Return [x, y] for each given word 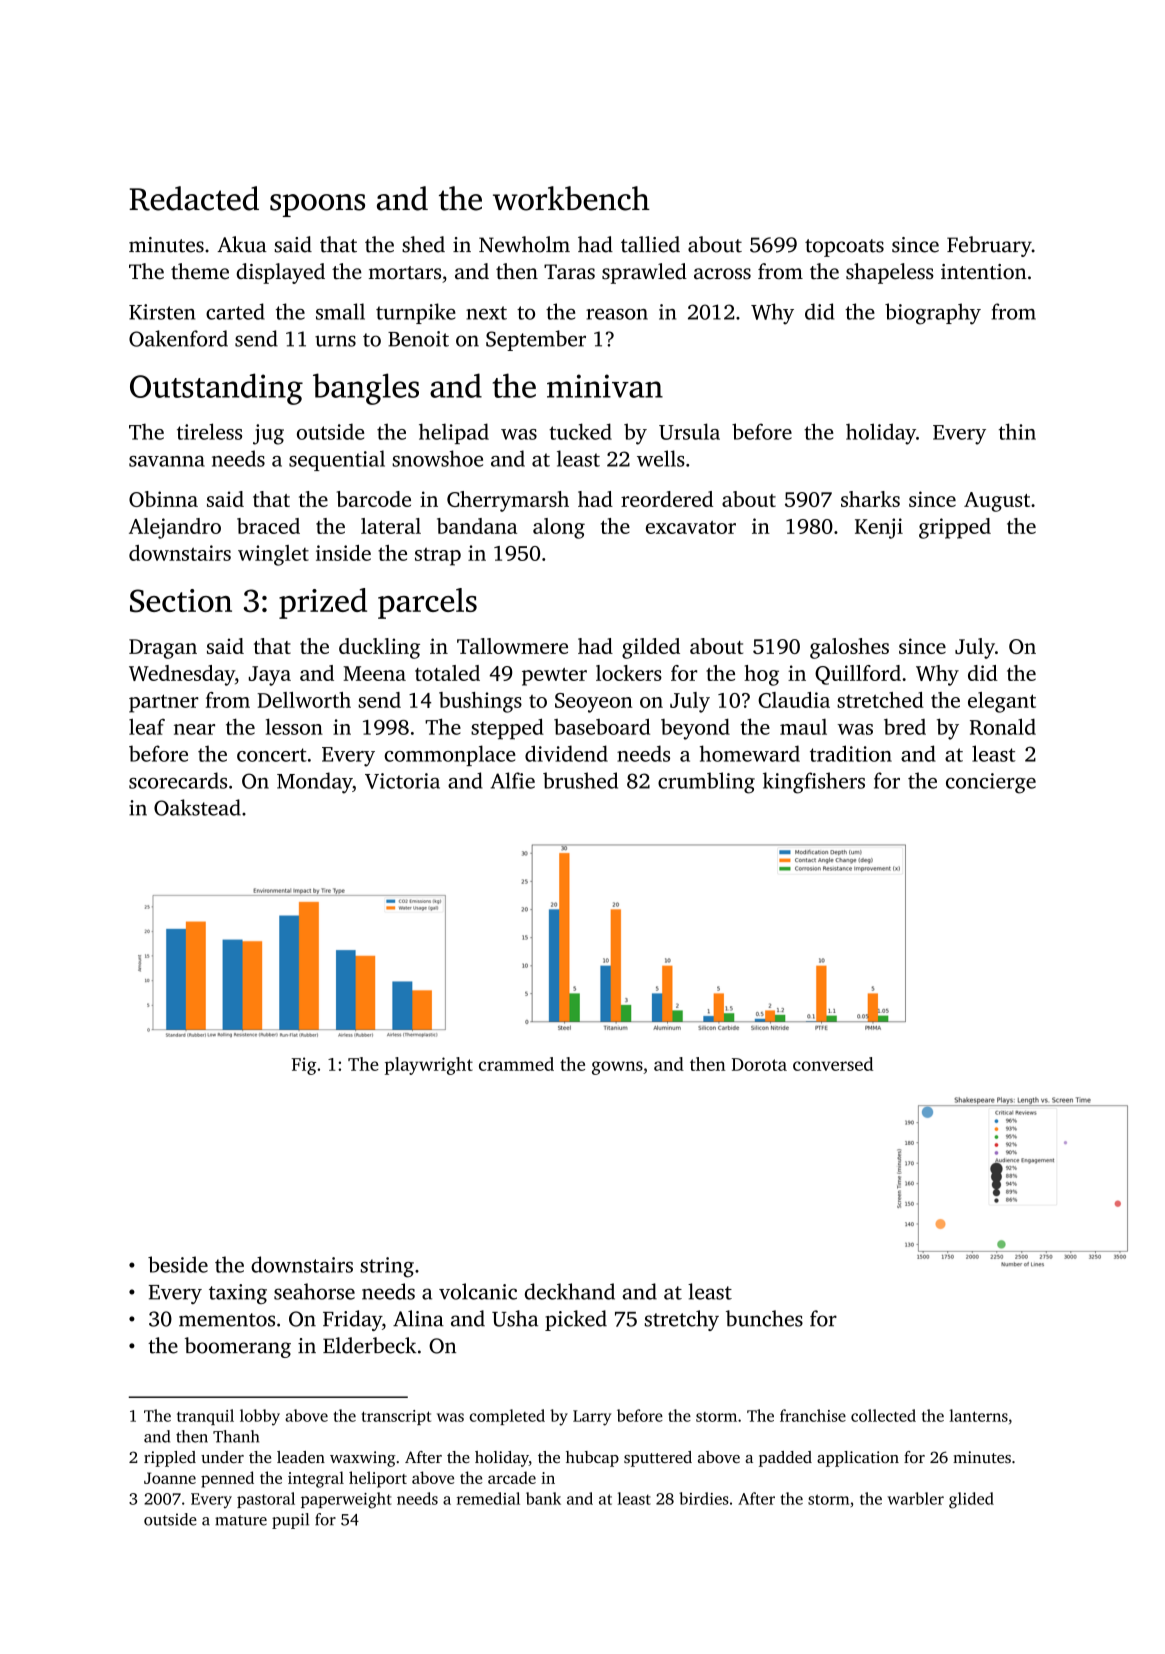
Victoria [402, 781]
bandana [477, 526]
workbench [571, 198]
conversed [833, 1064]
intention [983, 272]
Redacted [194, 198]
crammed [516, 1064]
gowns [617, 1068]
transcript [396, 1417]
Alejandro [175, 528]
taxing [238, 1294]
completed [507, 1417]
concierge [991, 783]
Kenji [879, 528]
